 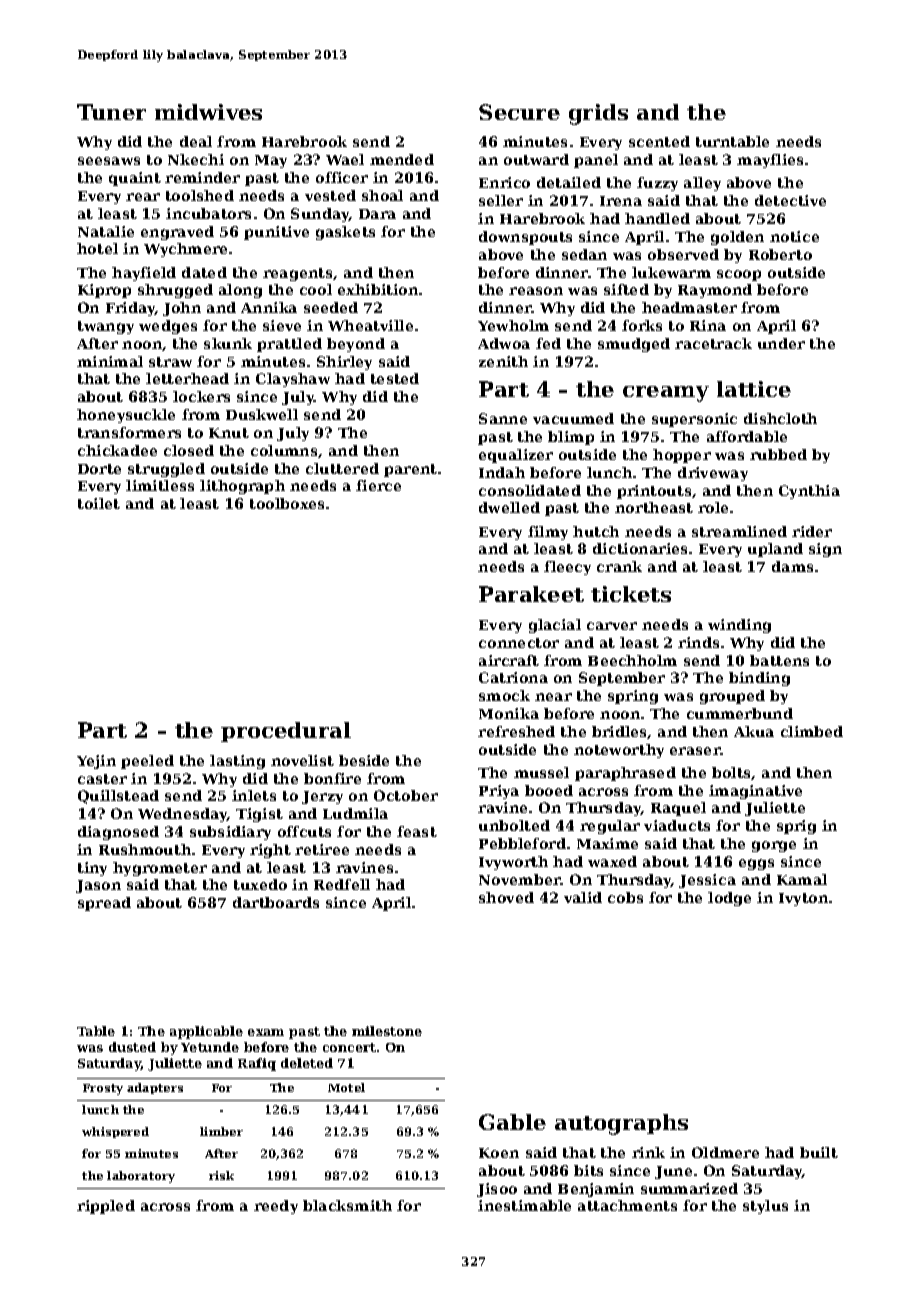 I want to click on Natalie, so click(x=106, y=231).
